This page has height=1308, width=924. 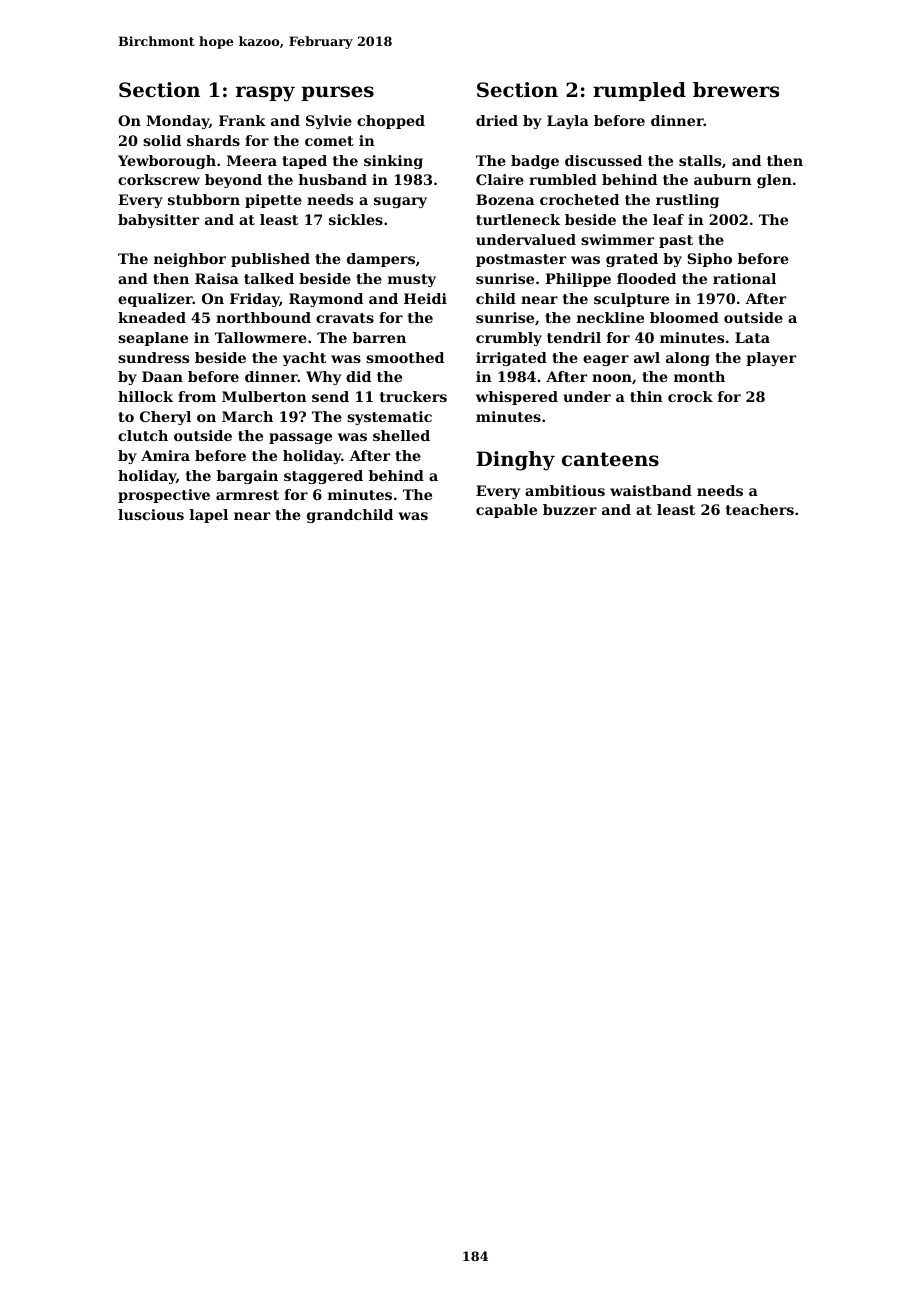 I want to click on whispered, so click(x=517, y=398).
